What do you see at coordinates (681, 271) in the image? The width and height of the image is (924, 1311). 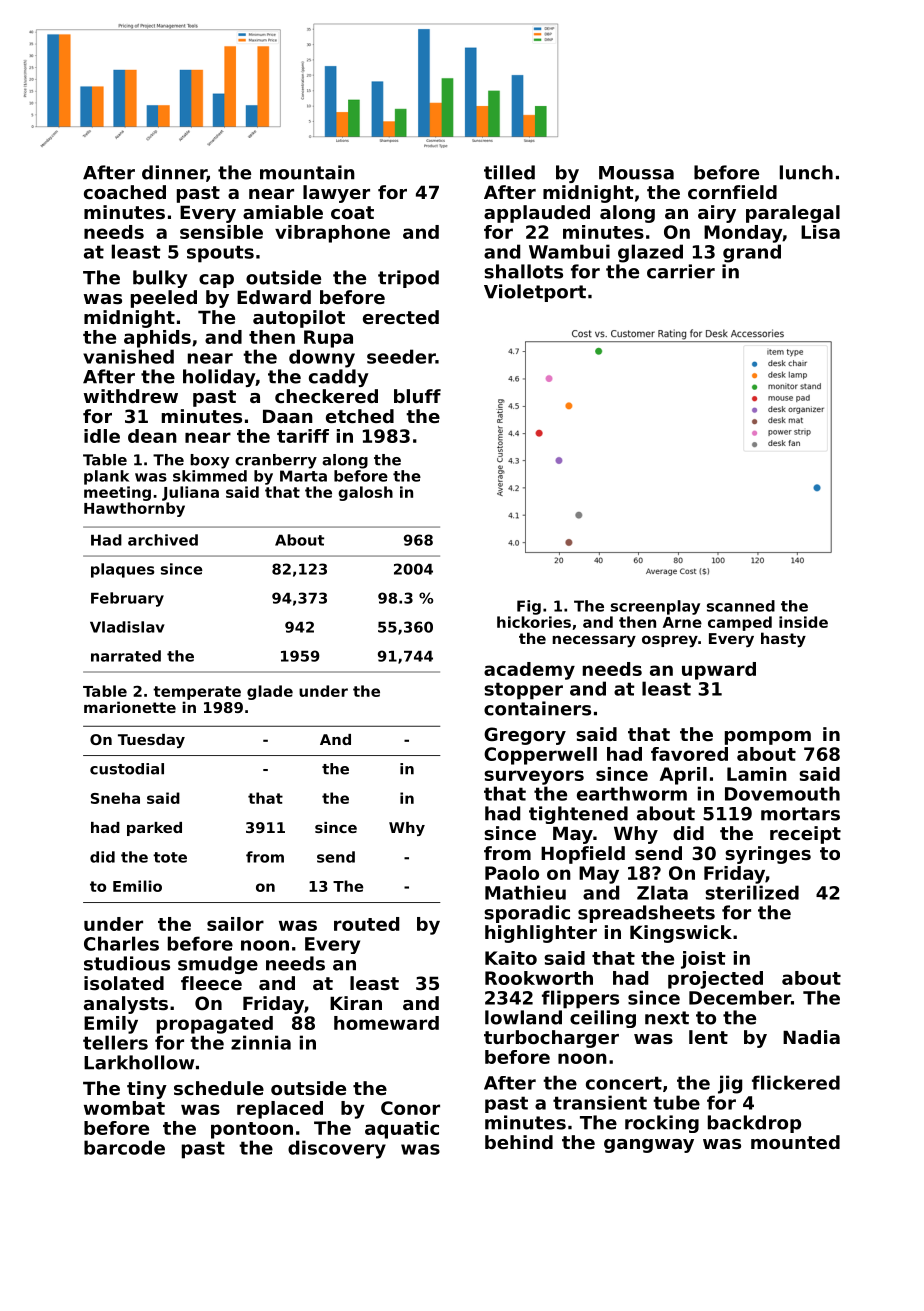 I see `carrier` at bounding box center [681, 271].
